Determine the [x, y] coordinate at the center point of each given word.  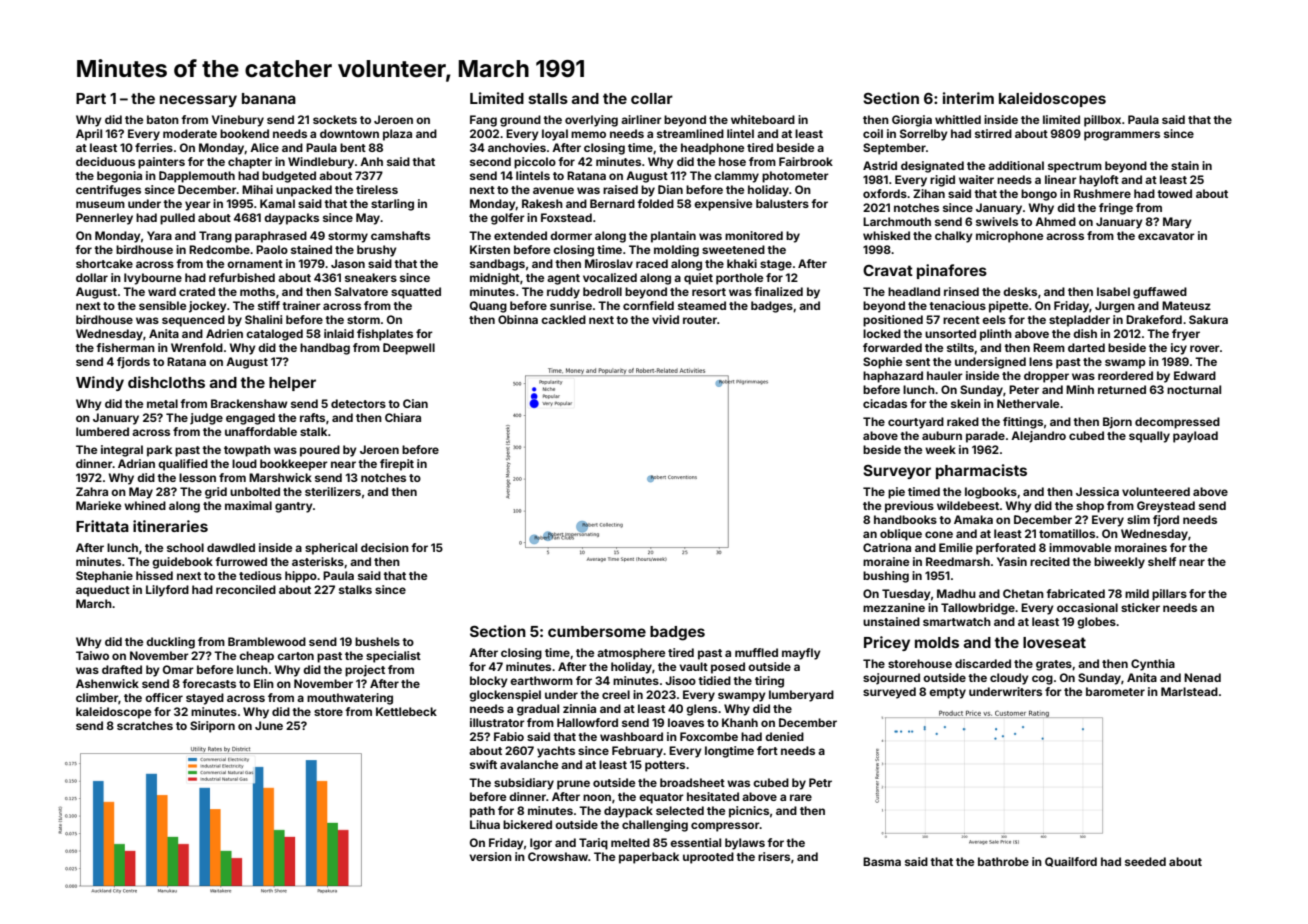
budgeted [289, 177]
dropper [1046, 377]
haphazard [893, 377]
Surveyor [897, 472]
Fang [483, 121]
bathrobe [1003, 861]
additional [1016, 165]
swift [483, 764]
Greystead [1166, 507]
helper [292, 384]
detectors [358, 403]
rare [801, 797]
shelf [1162, 561]
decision [385, 547]
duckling [170, 643]
